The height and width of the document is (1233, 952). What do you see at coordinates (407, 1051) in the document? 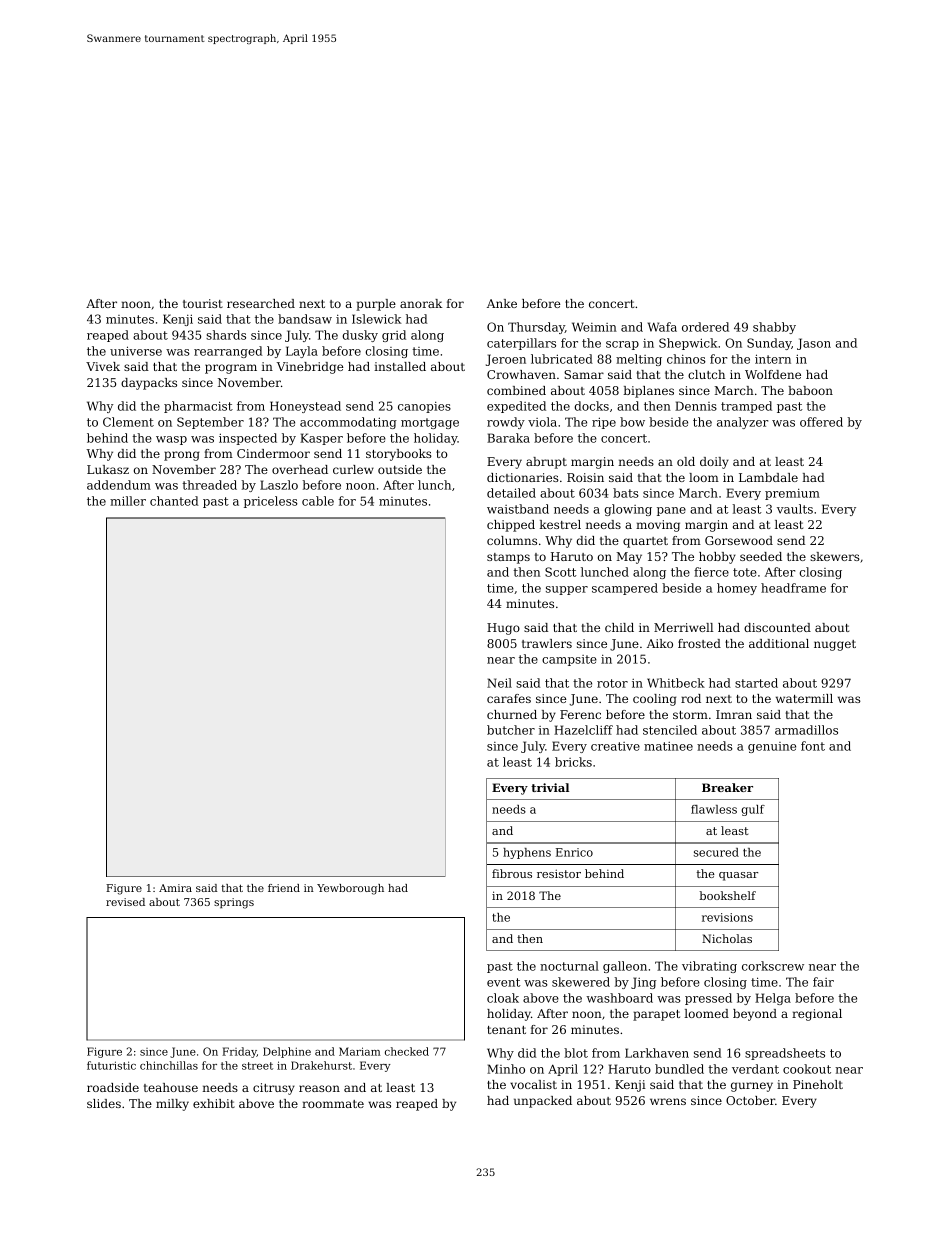
I see `checked` at bounding box center [407, 1051].
